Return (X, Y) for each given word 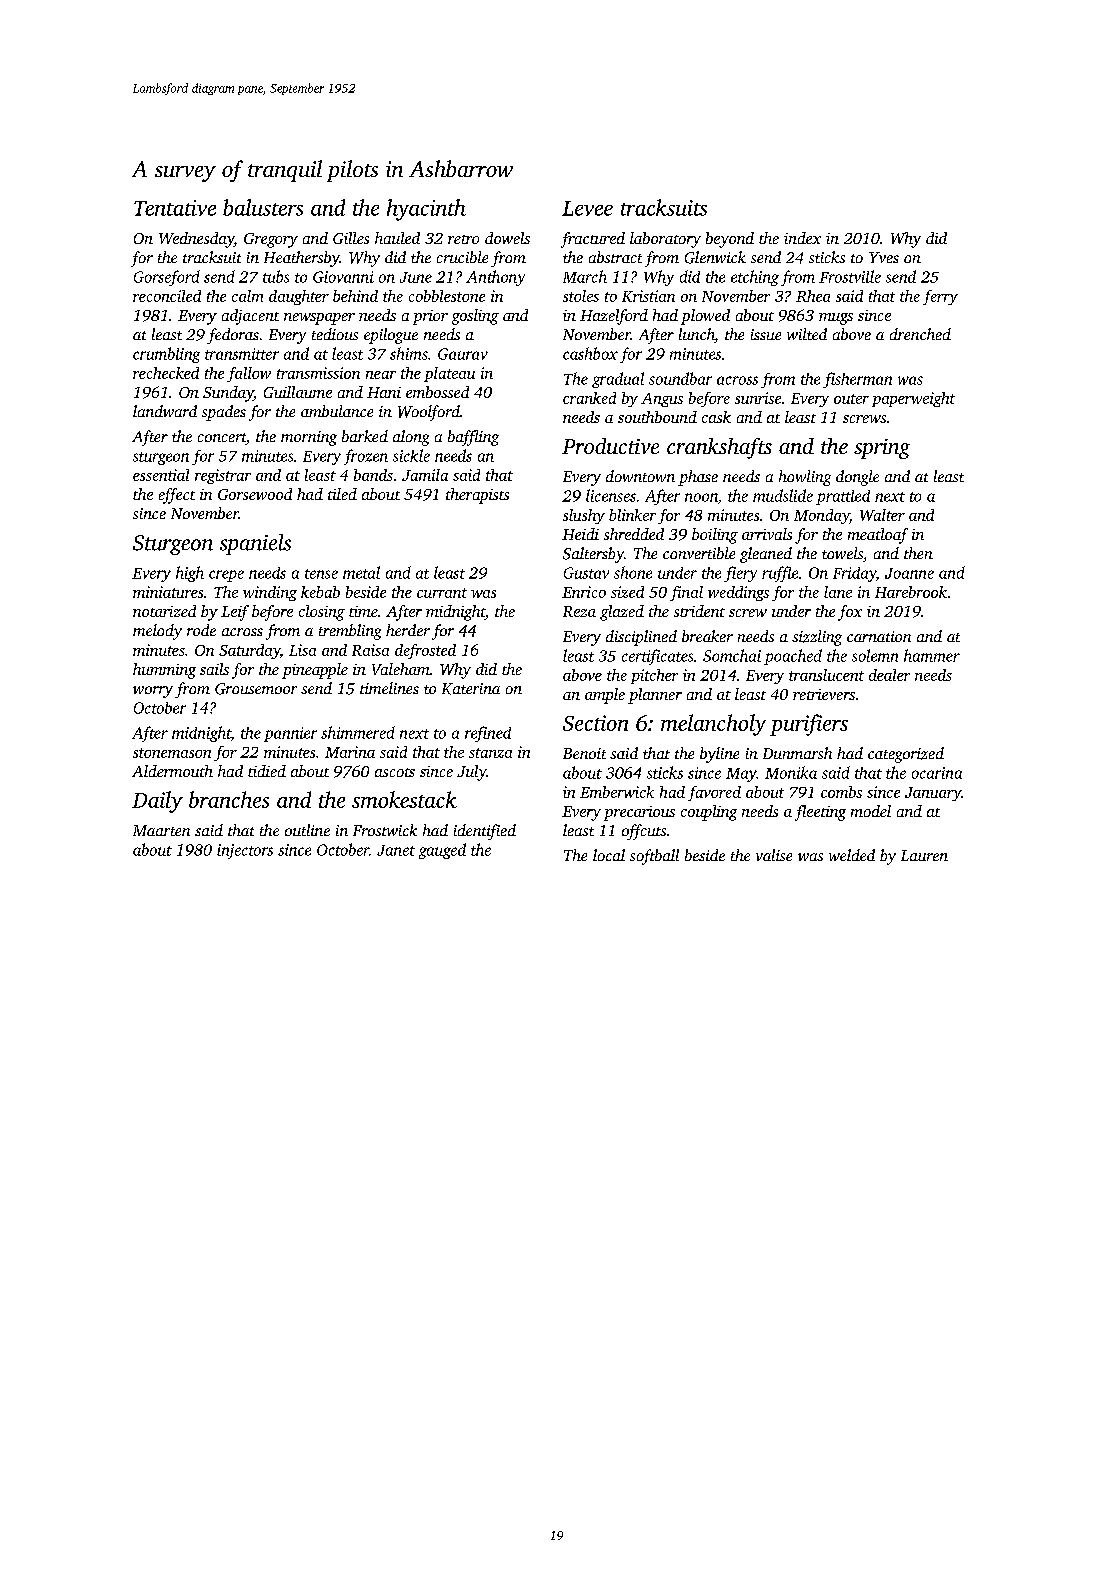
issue (766, 334)
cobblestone (447, 296)
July (471, 773)
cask (716, 417)
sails (214, 669)
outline (307, 830)
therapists (477, 496)
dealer (889, 675)
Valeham (401, 669)
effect (177, 496)
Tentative (175, 208)
